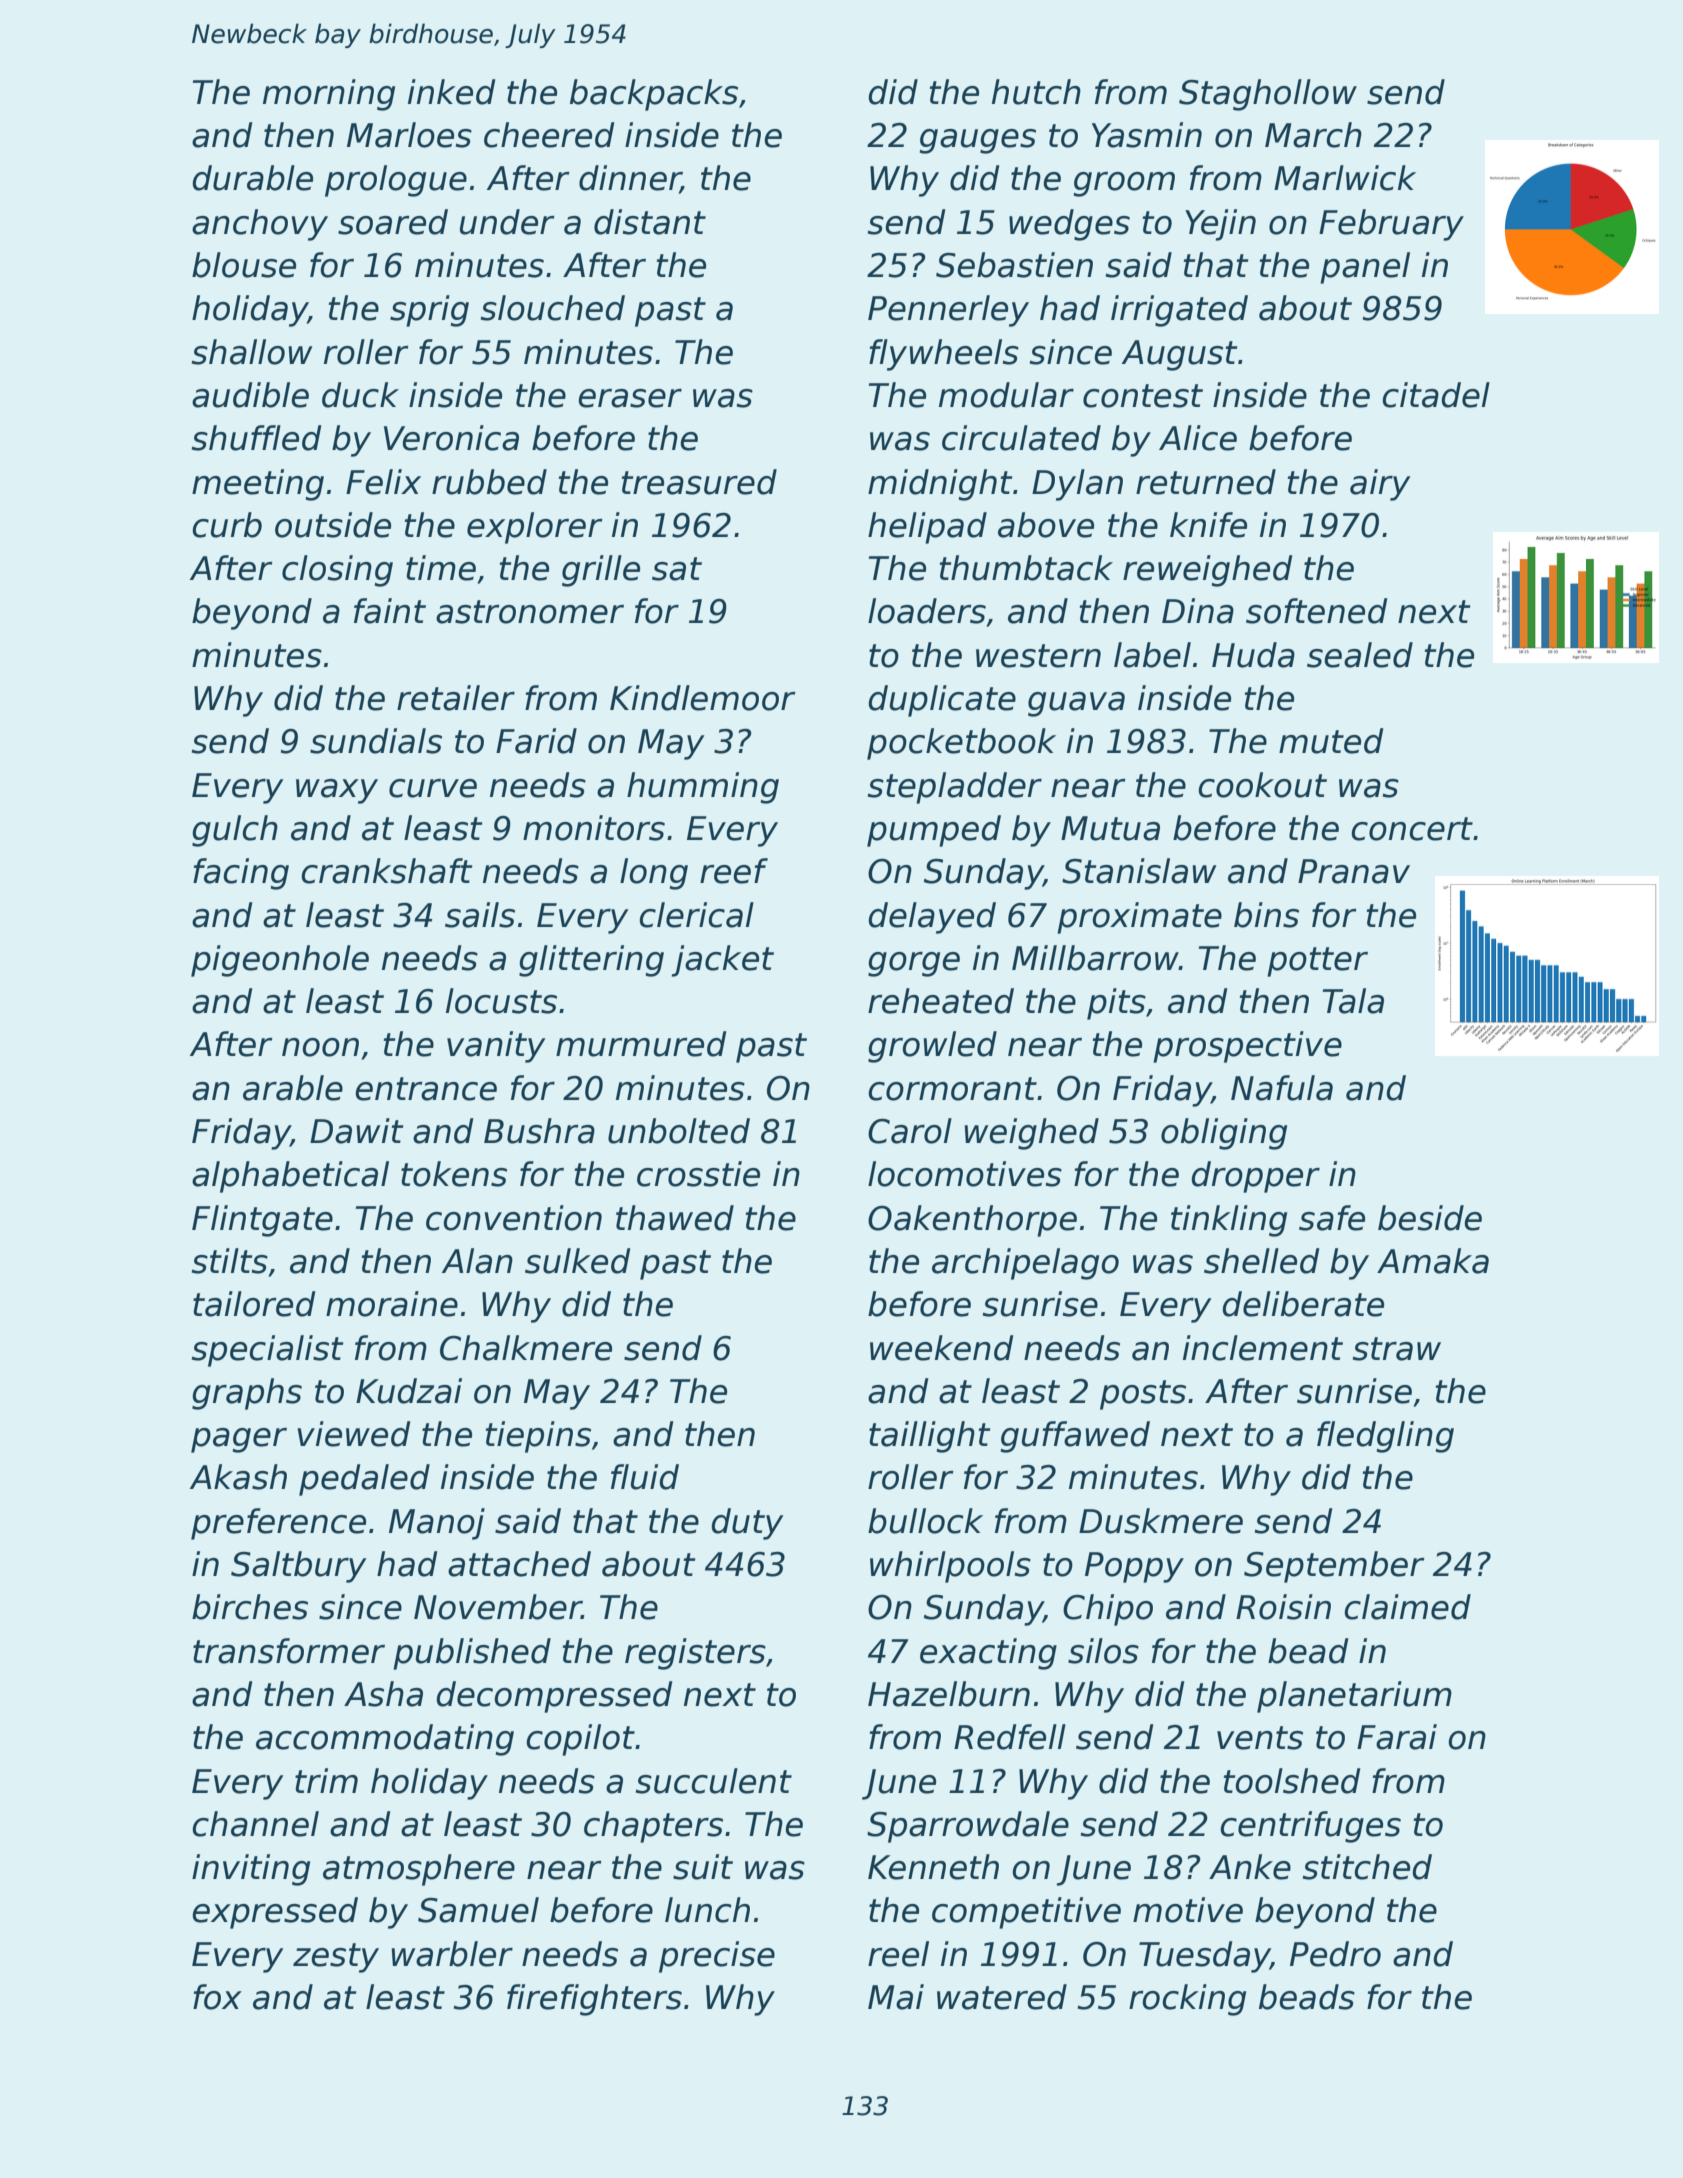 This screenshot has height=2178, width=1683. I want to click on Roisin, so click(1283, 1607).
